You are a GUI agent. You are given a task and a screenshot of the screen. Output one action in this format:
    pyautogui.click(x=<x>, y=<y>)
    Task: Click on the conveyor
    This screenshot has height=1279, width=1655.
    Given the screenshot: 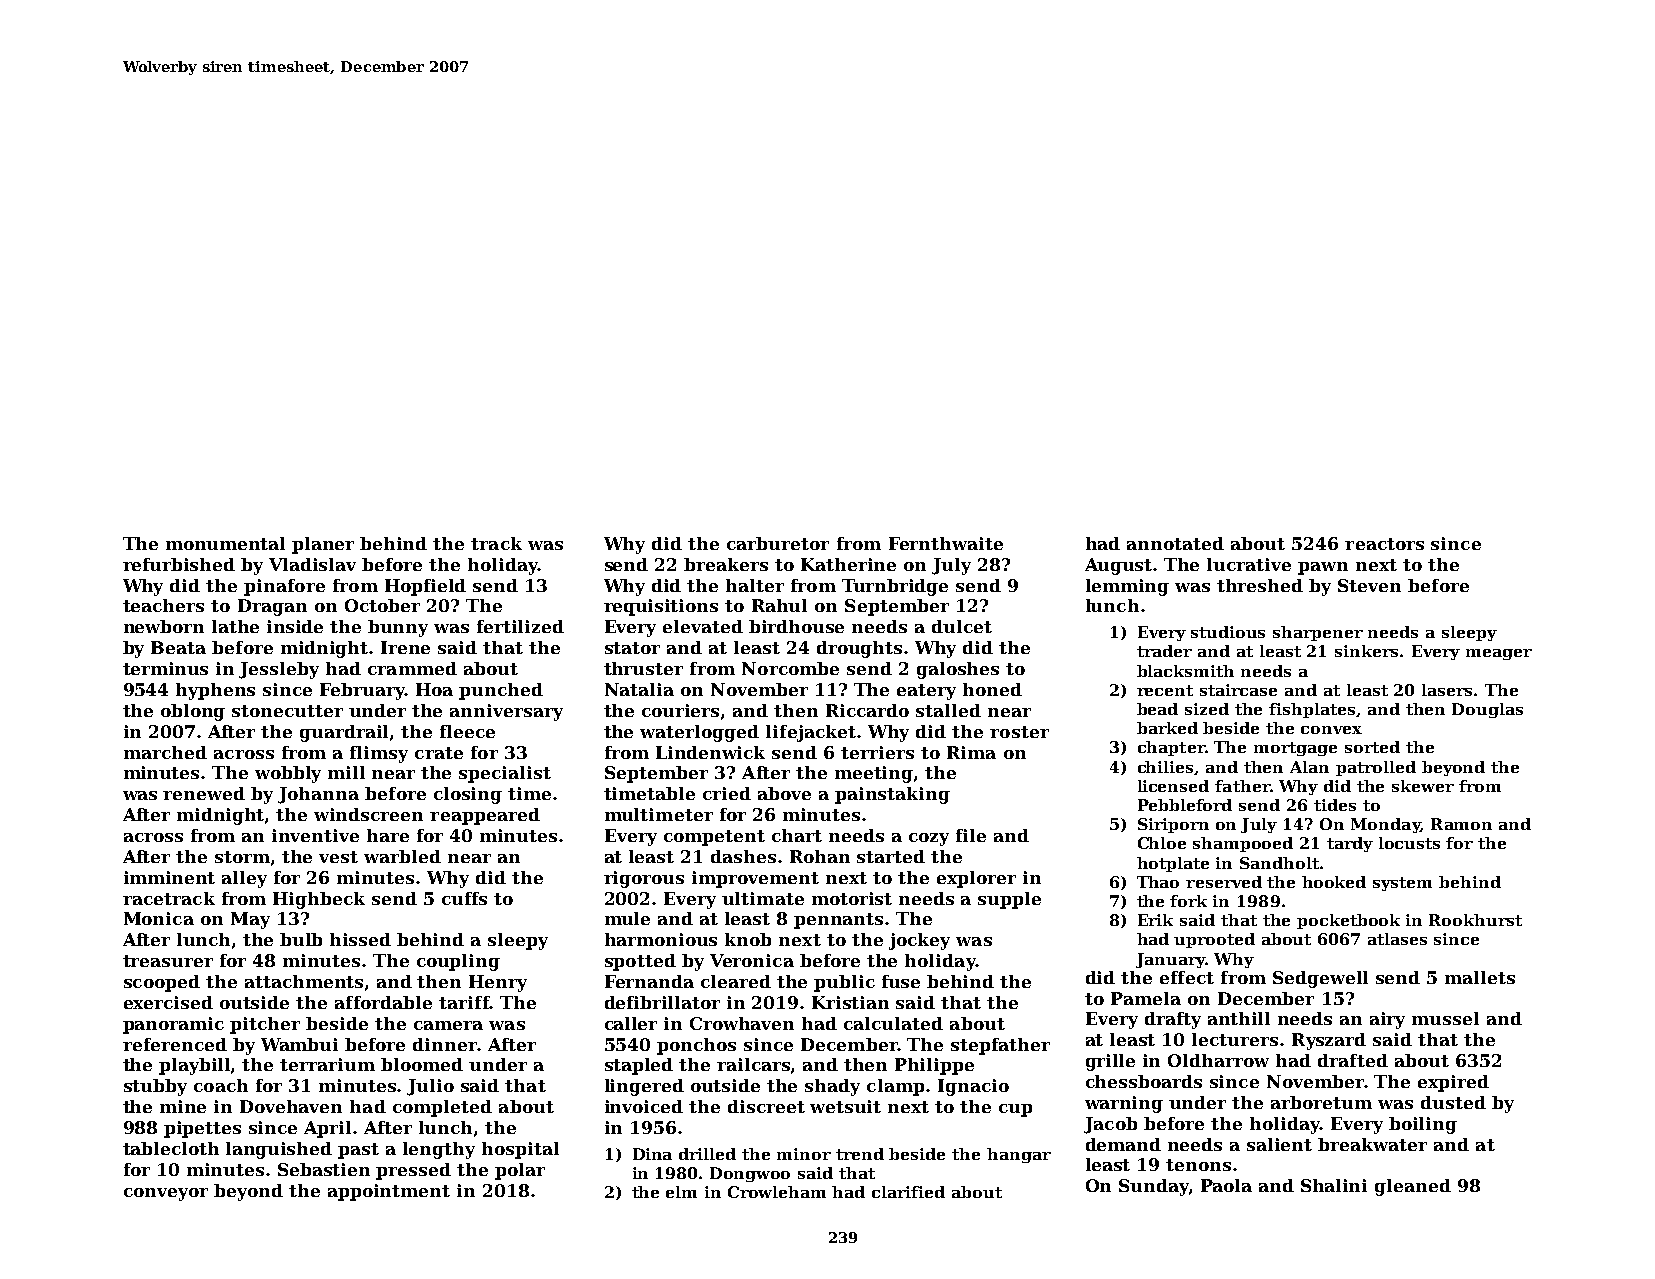 What is the action you would take?
    pyautogui.click(x=166, y=1194)
